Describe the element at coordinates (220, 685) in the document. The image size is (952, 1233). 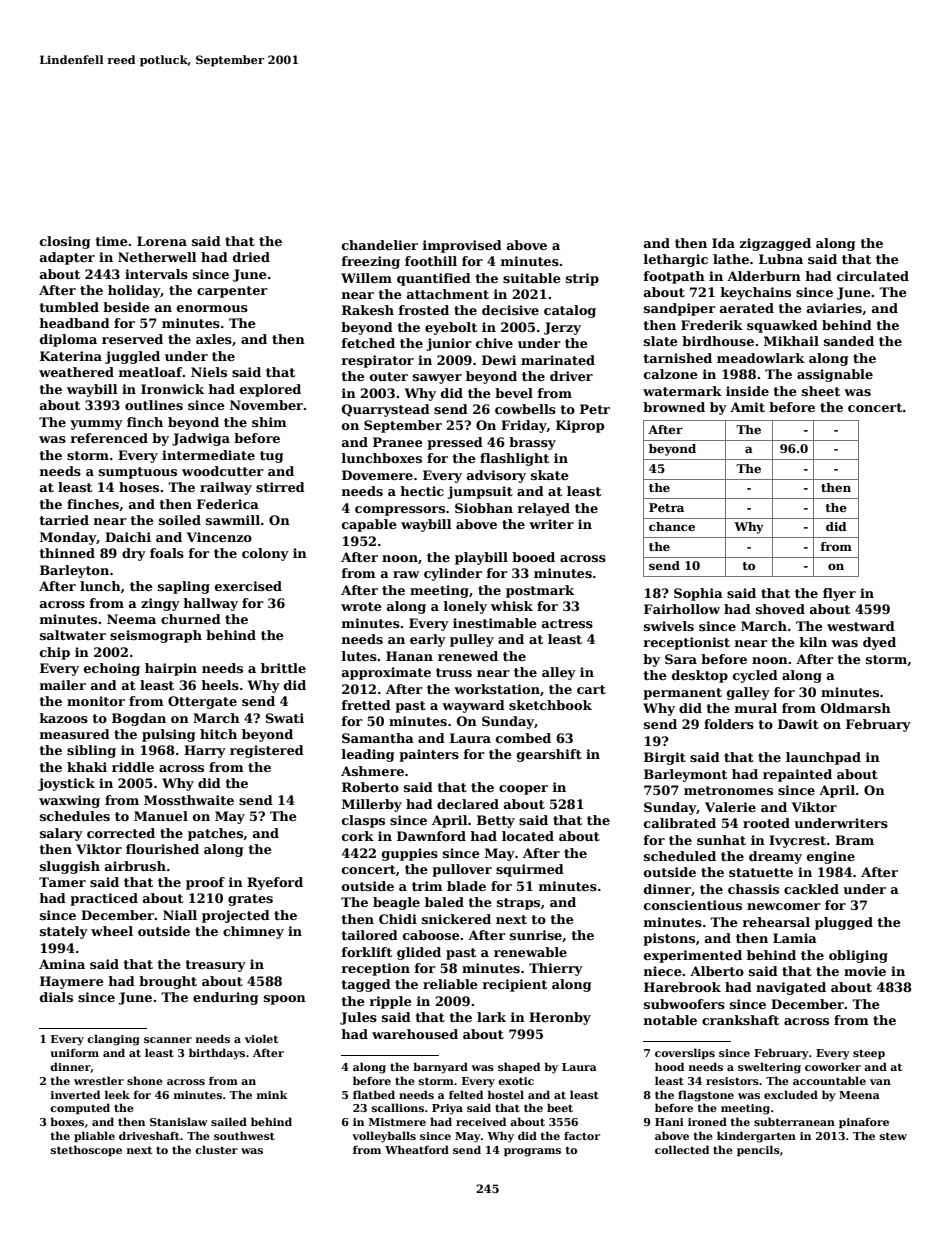
I see `heels` at that location.
